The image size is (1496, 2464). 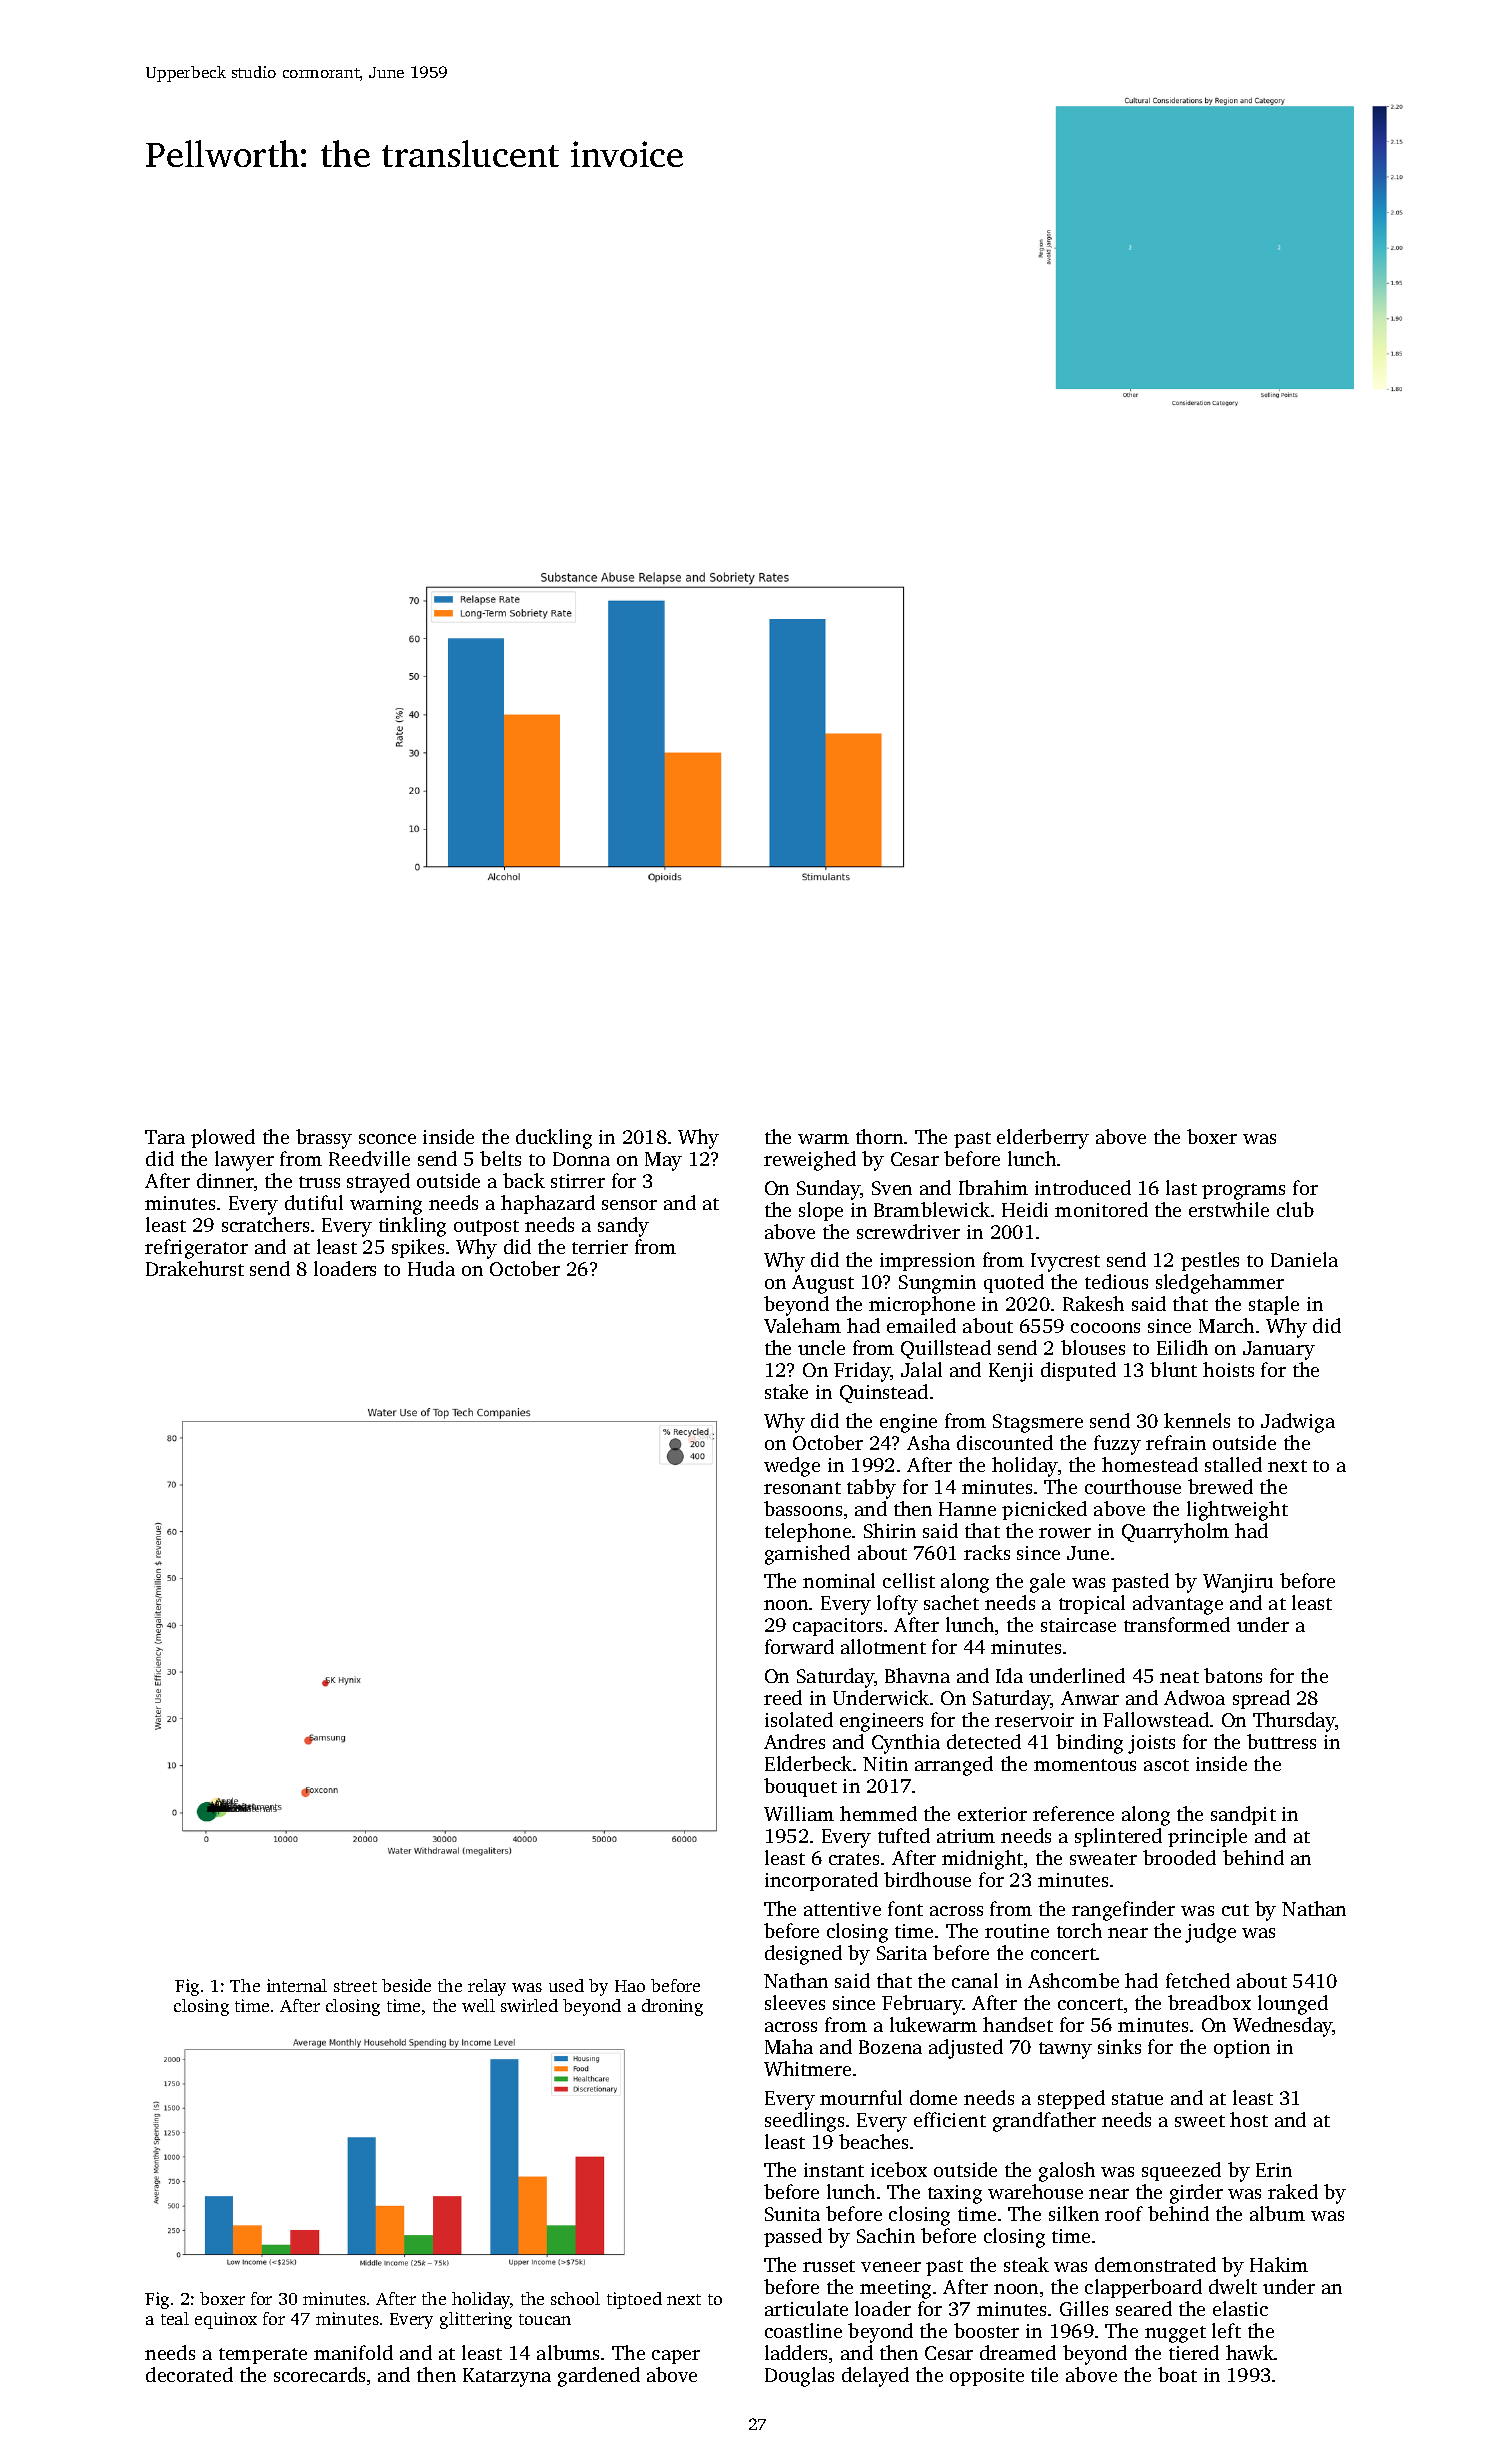 What do you see at coordinates (1243, 1192) in the screenshot?
I see `programs` at bounding box center [1243, 1192].
